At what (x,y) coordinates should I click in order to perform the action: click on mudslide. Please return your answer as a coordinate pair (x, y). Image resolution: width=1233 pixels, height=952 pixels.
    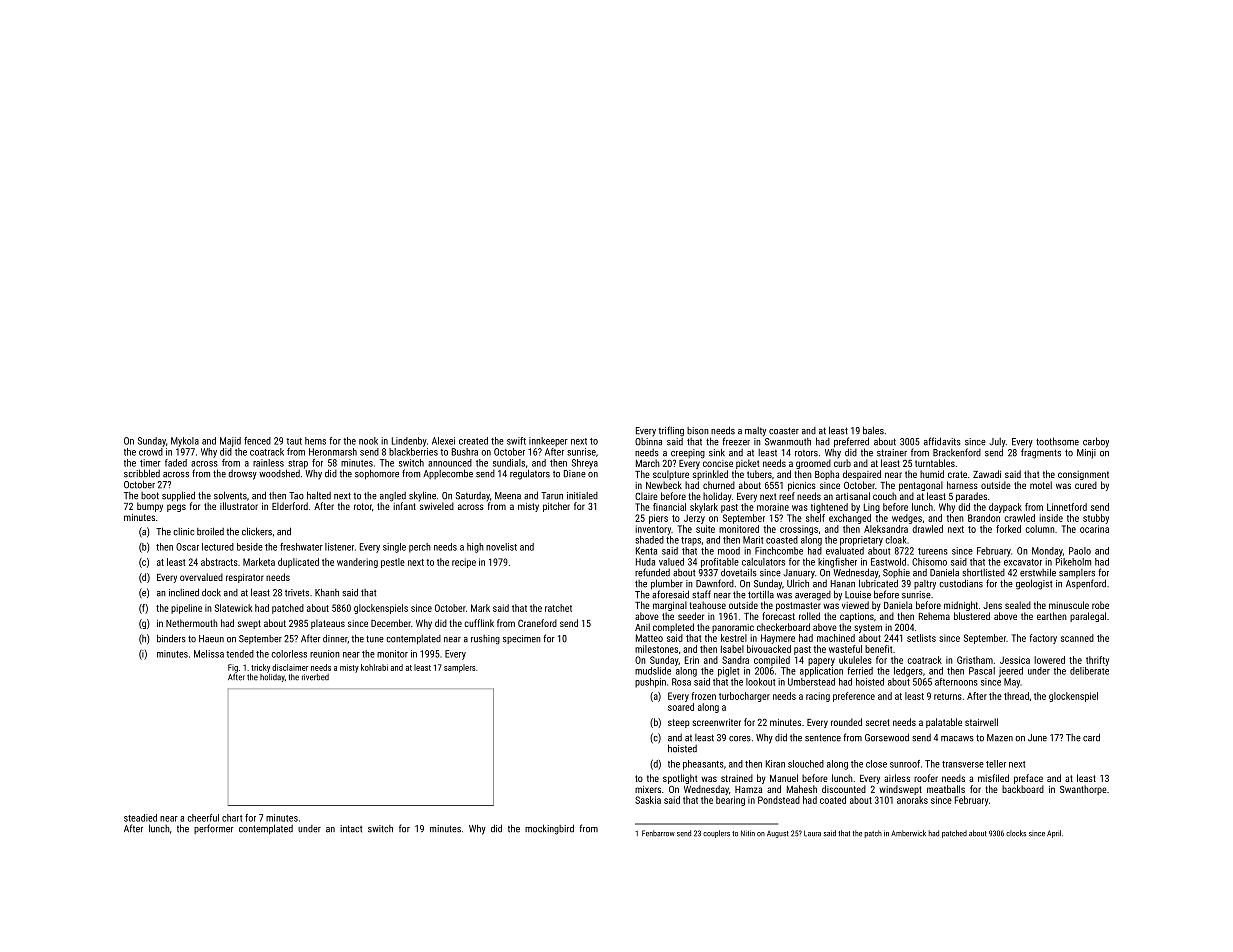
    Looking at the image, I should click on (653, 671).
